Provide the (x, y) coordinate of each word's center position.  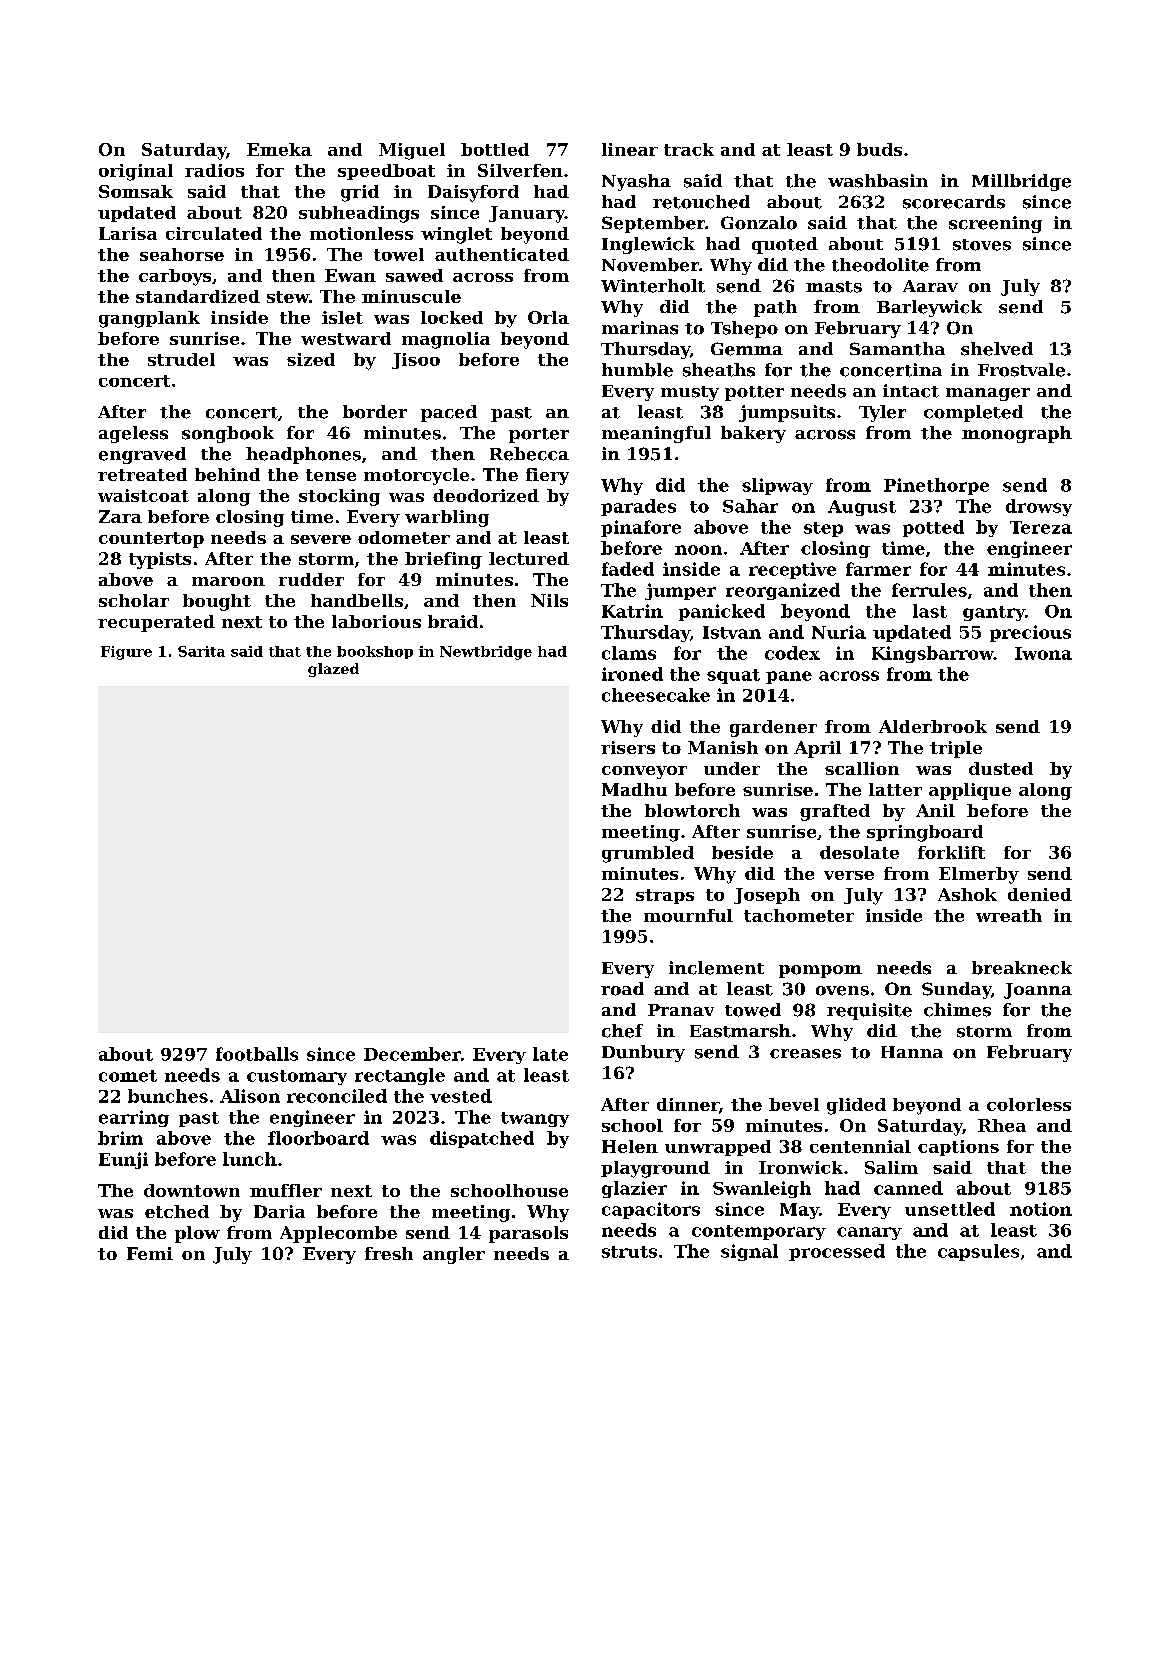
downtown (192, 1190)
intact (911, 391)
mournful (688, 915)
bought (217, 602)
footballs (257, 1054)
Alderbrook (933, 726)
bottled (495, 149)
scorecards (954, 202)
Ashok (967, 894)
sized (311, 359)
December (412, 1054)
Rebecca (529, 454)
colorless (1029, 1104)
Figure (126, 653)
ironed (632, 674)
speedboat (386, 172)
